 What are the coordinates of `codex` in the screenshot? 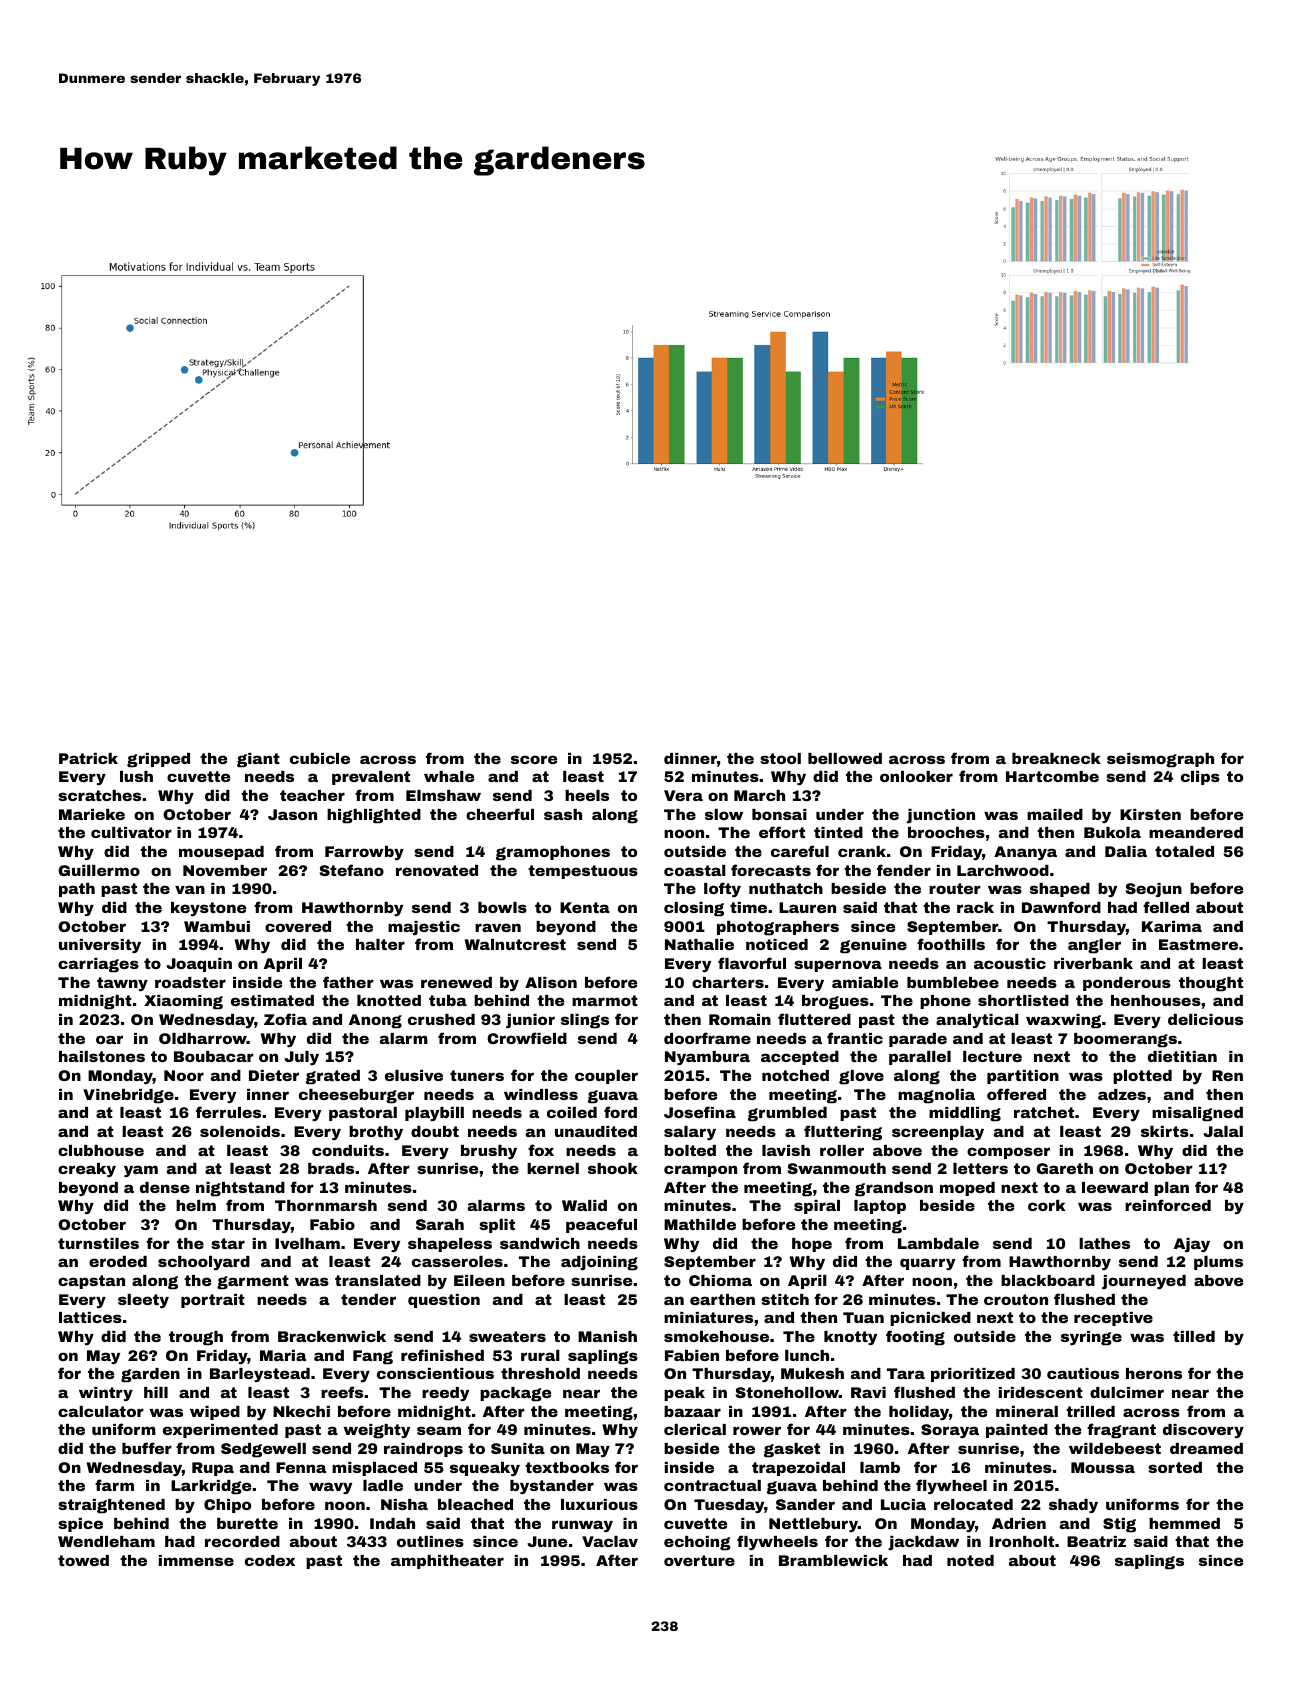 It's located at (270, 1560).
